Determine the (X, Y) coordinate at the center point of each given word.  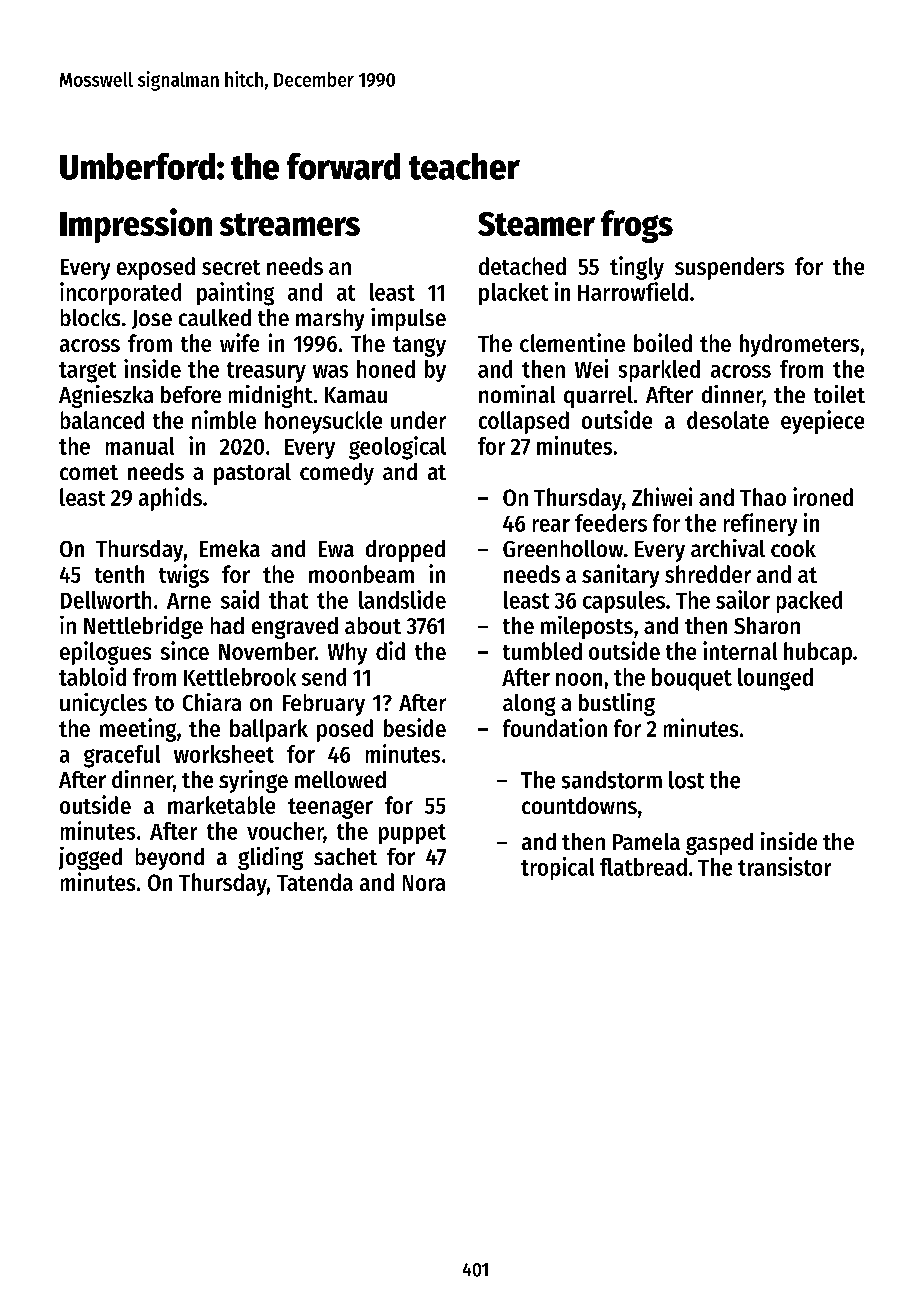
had (227, 625)
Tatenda (315, 882)
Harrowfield (633, 291)
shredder (708, 574)
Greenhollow (563, 548)
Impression (136, 225)
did (390, 650)
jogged (90, 858)
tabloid (92, 676)
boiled (663, 342)
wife (239, 342)
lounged (775, 679)
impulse (408, 319)
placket (513, 294)
